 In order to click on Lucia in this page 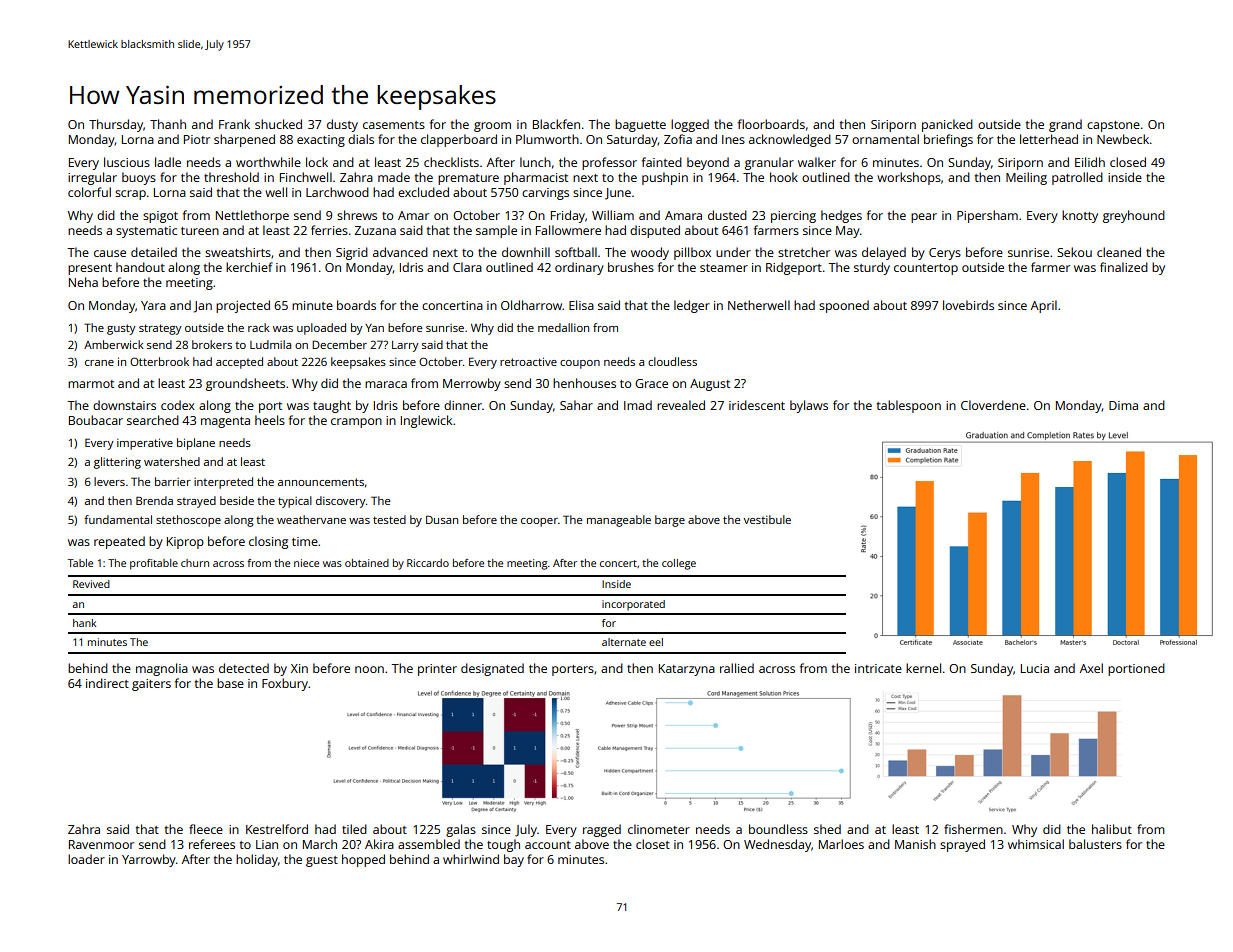, I will do `click(1035, 668)`.
